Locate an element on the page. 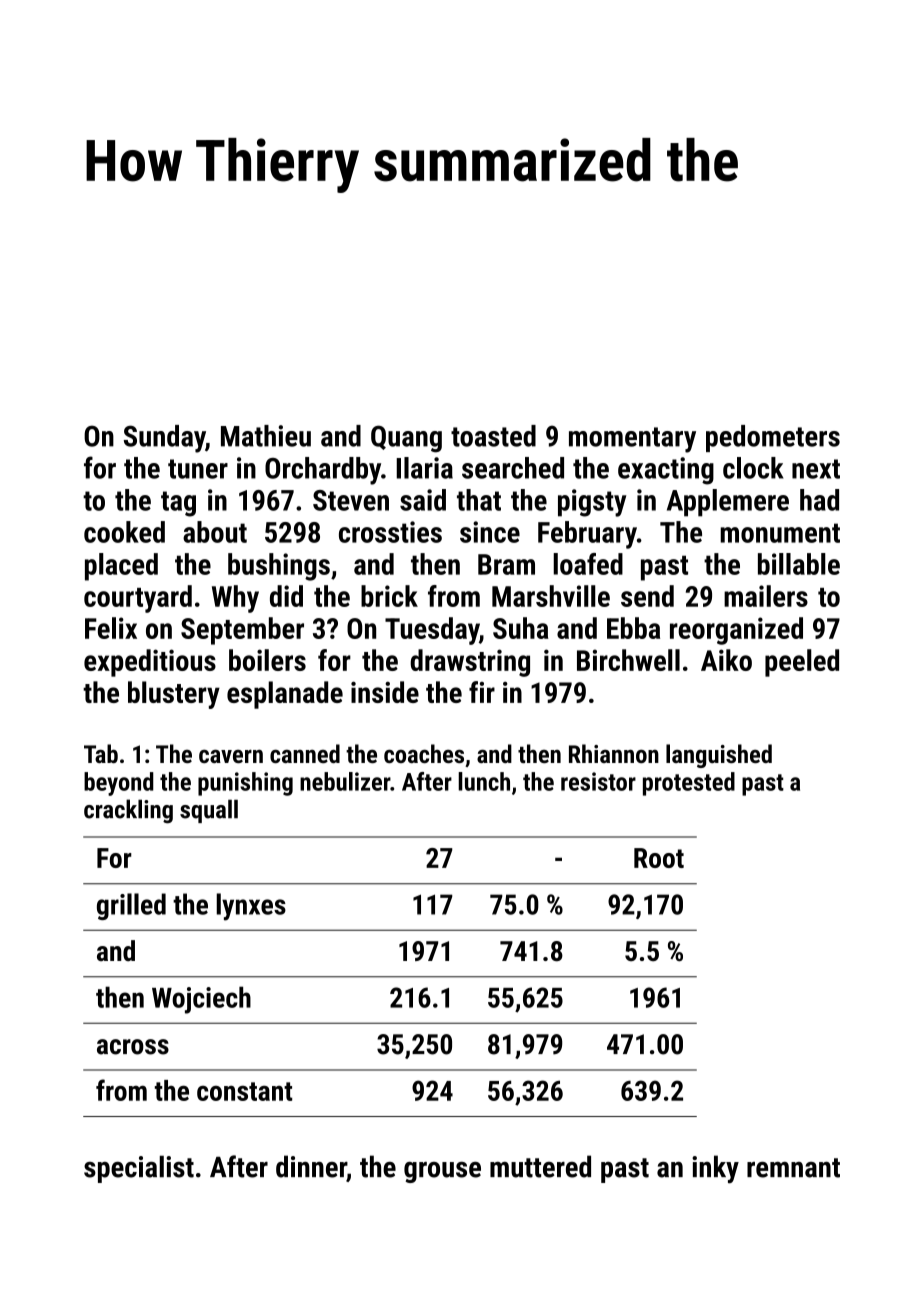 The height and width of the image is (1311, 924). Suha is located at coordinates (520, 628).
